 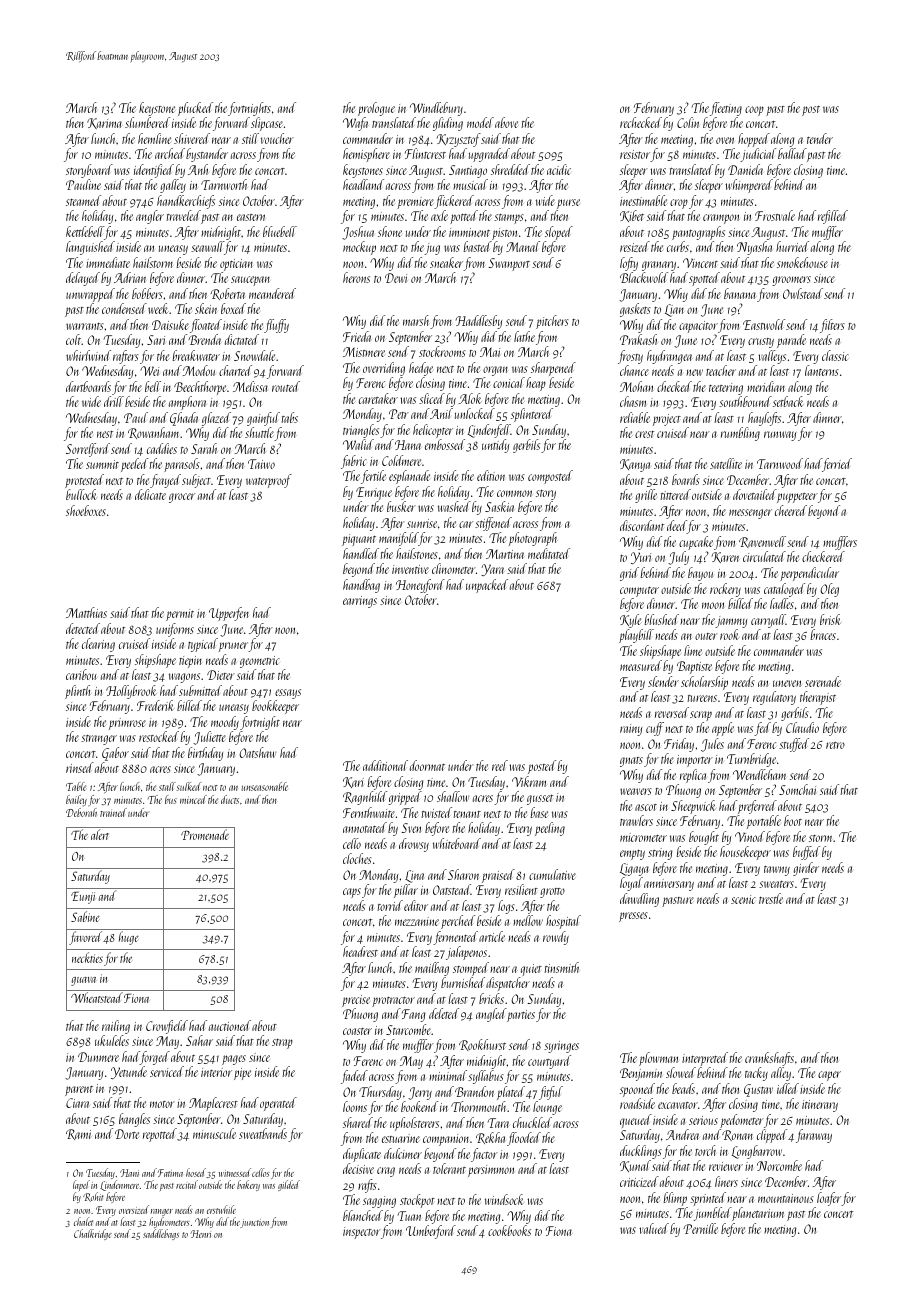 I want to click on coop, so click(x=754, y=111).
